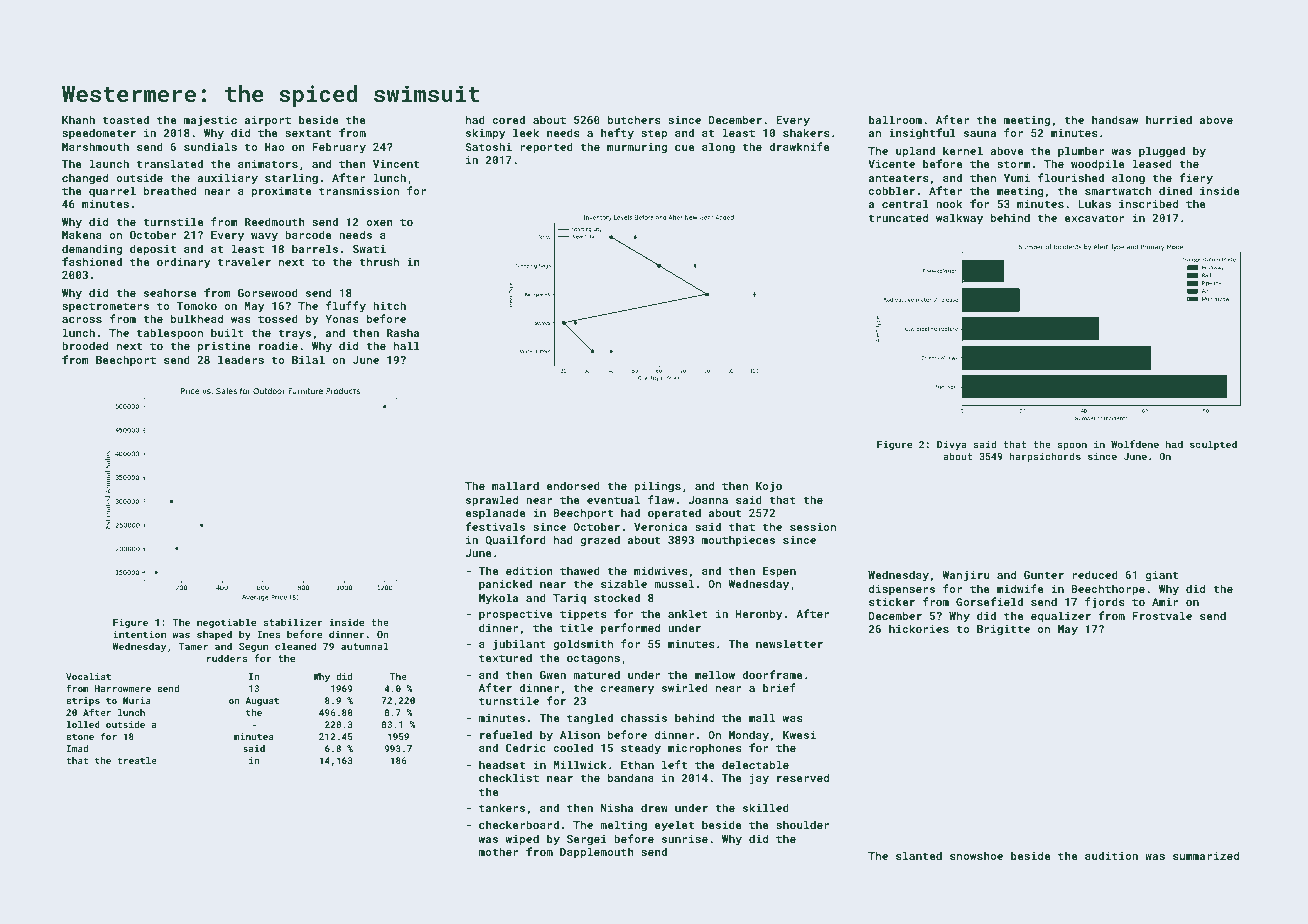  I want to click on negotiable, so click(226, 623).
